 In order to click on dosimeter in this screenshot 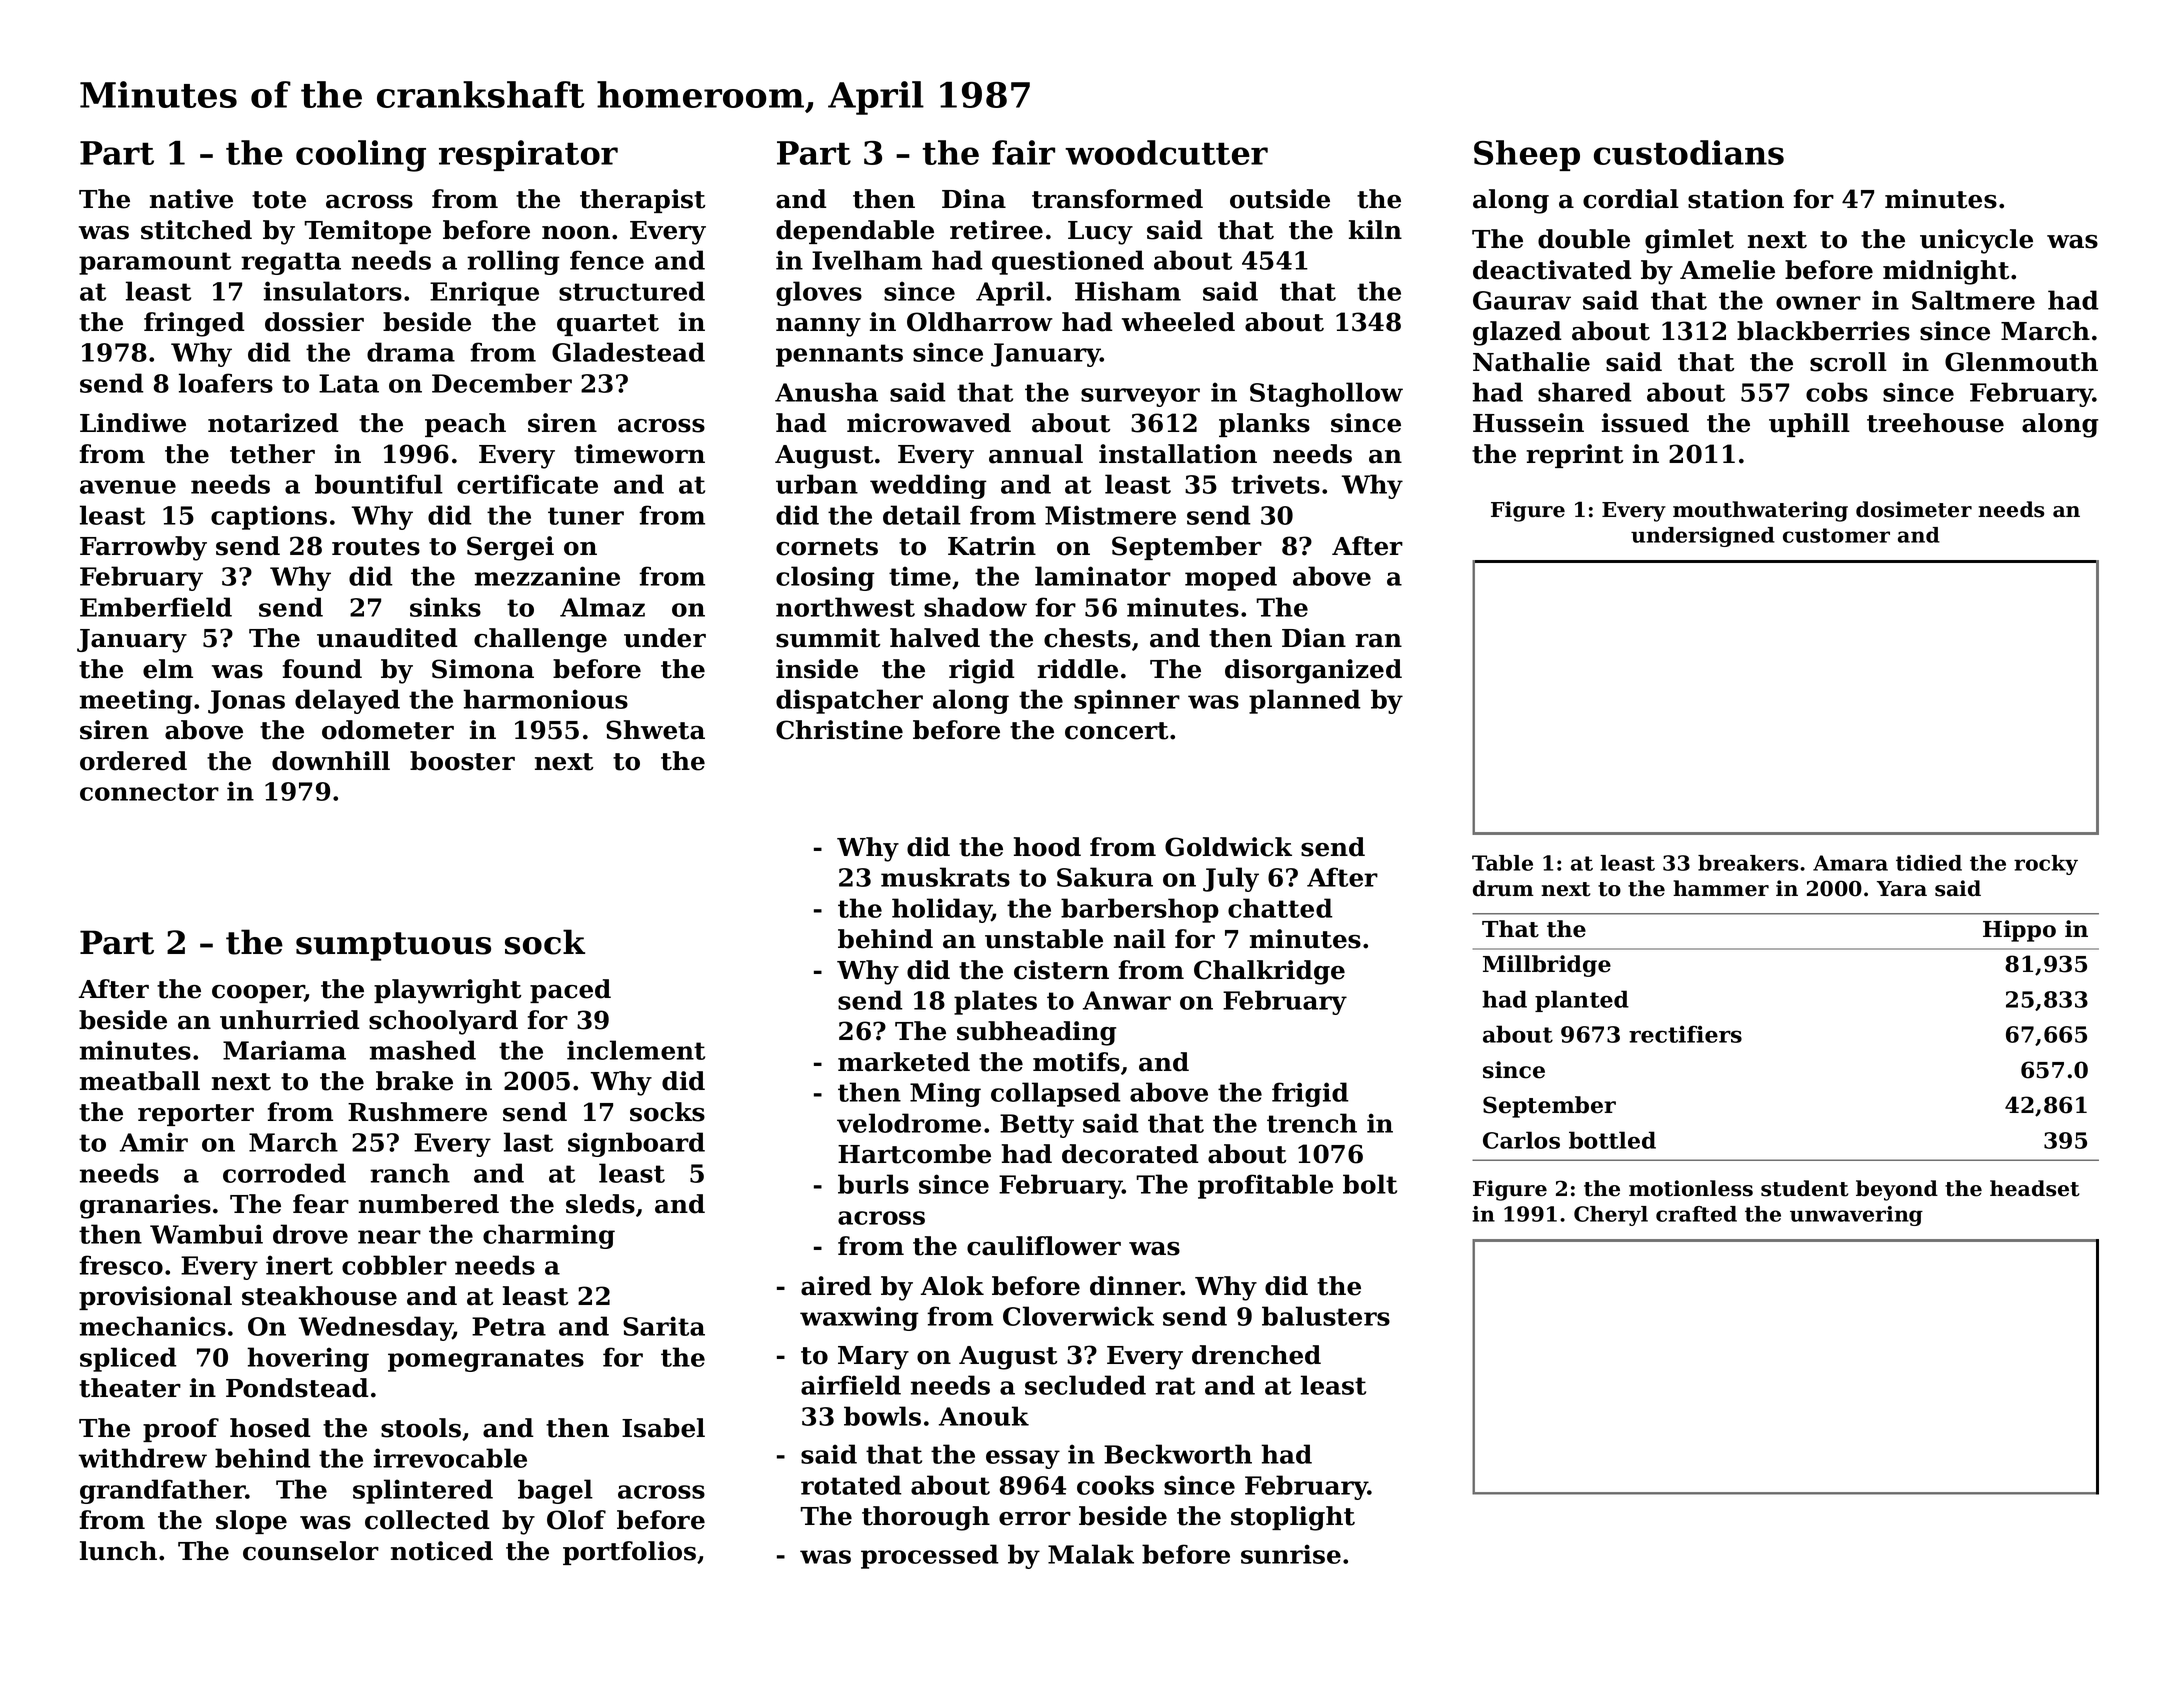, I will do `click(1914, 509)`.
